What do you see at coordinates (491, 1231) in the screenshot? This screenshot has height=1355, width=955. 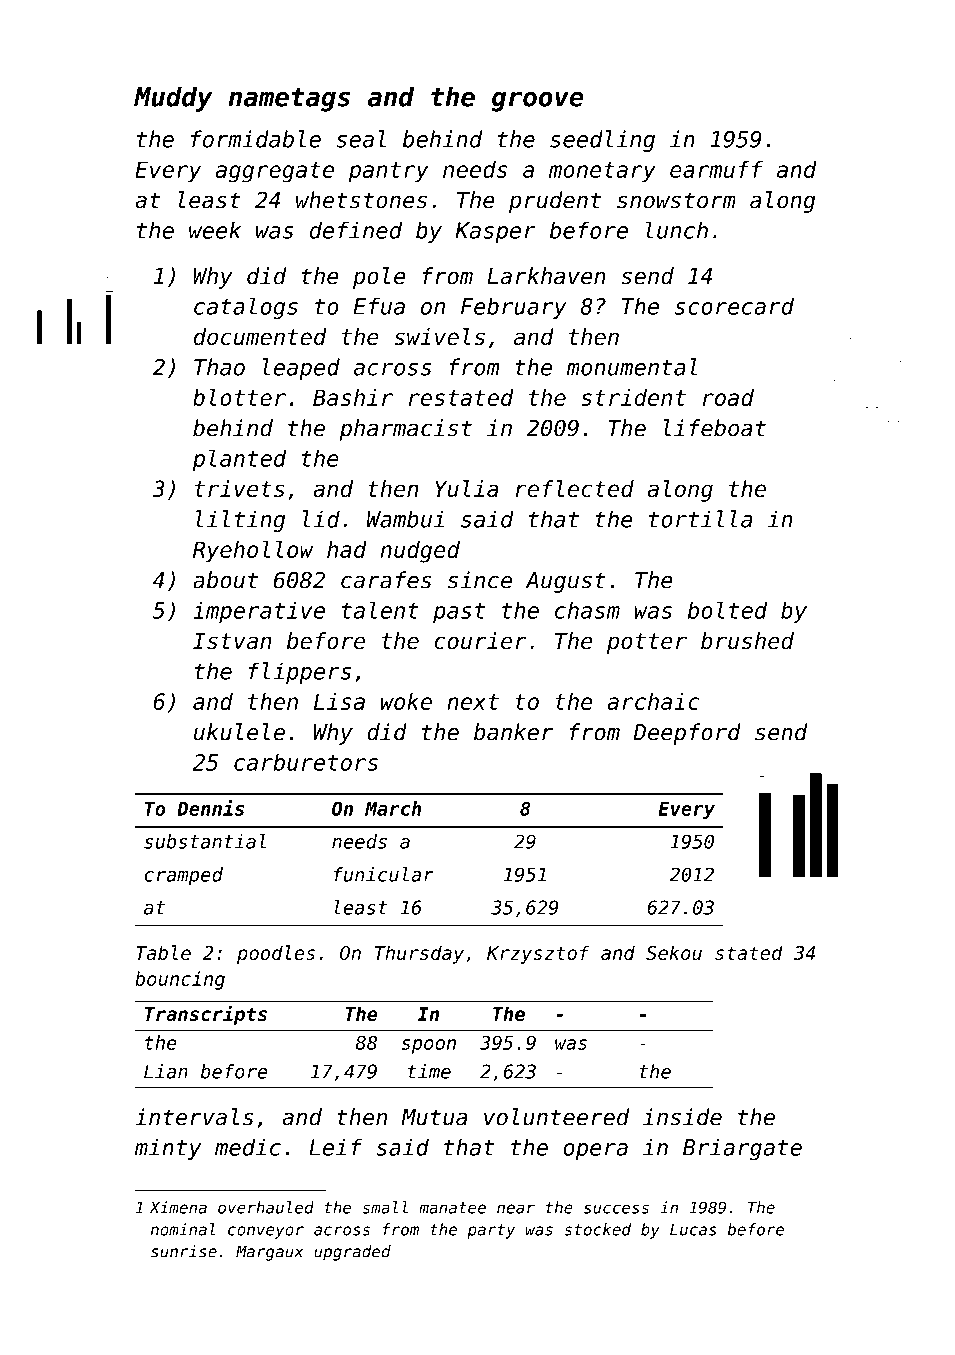 I see `party` at bounding box center [491, 1231].
